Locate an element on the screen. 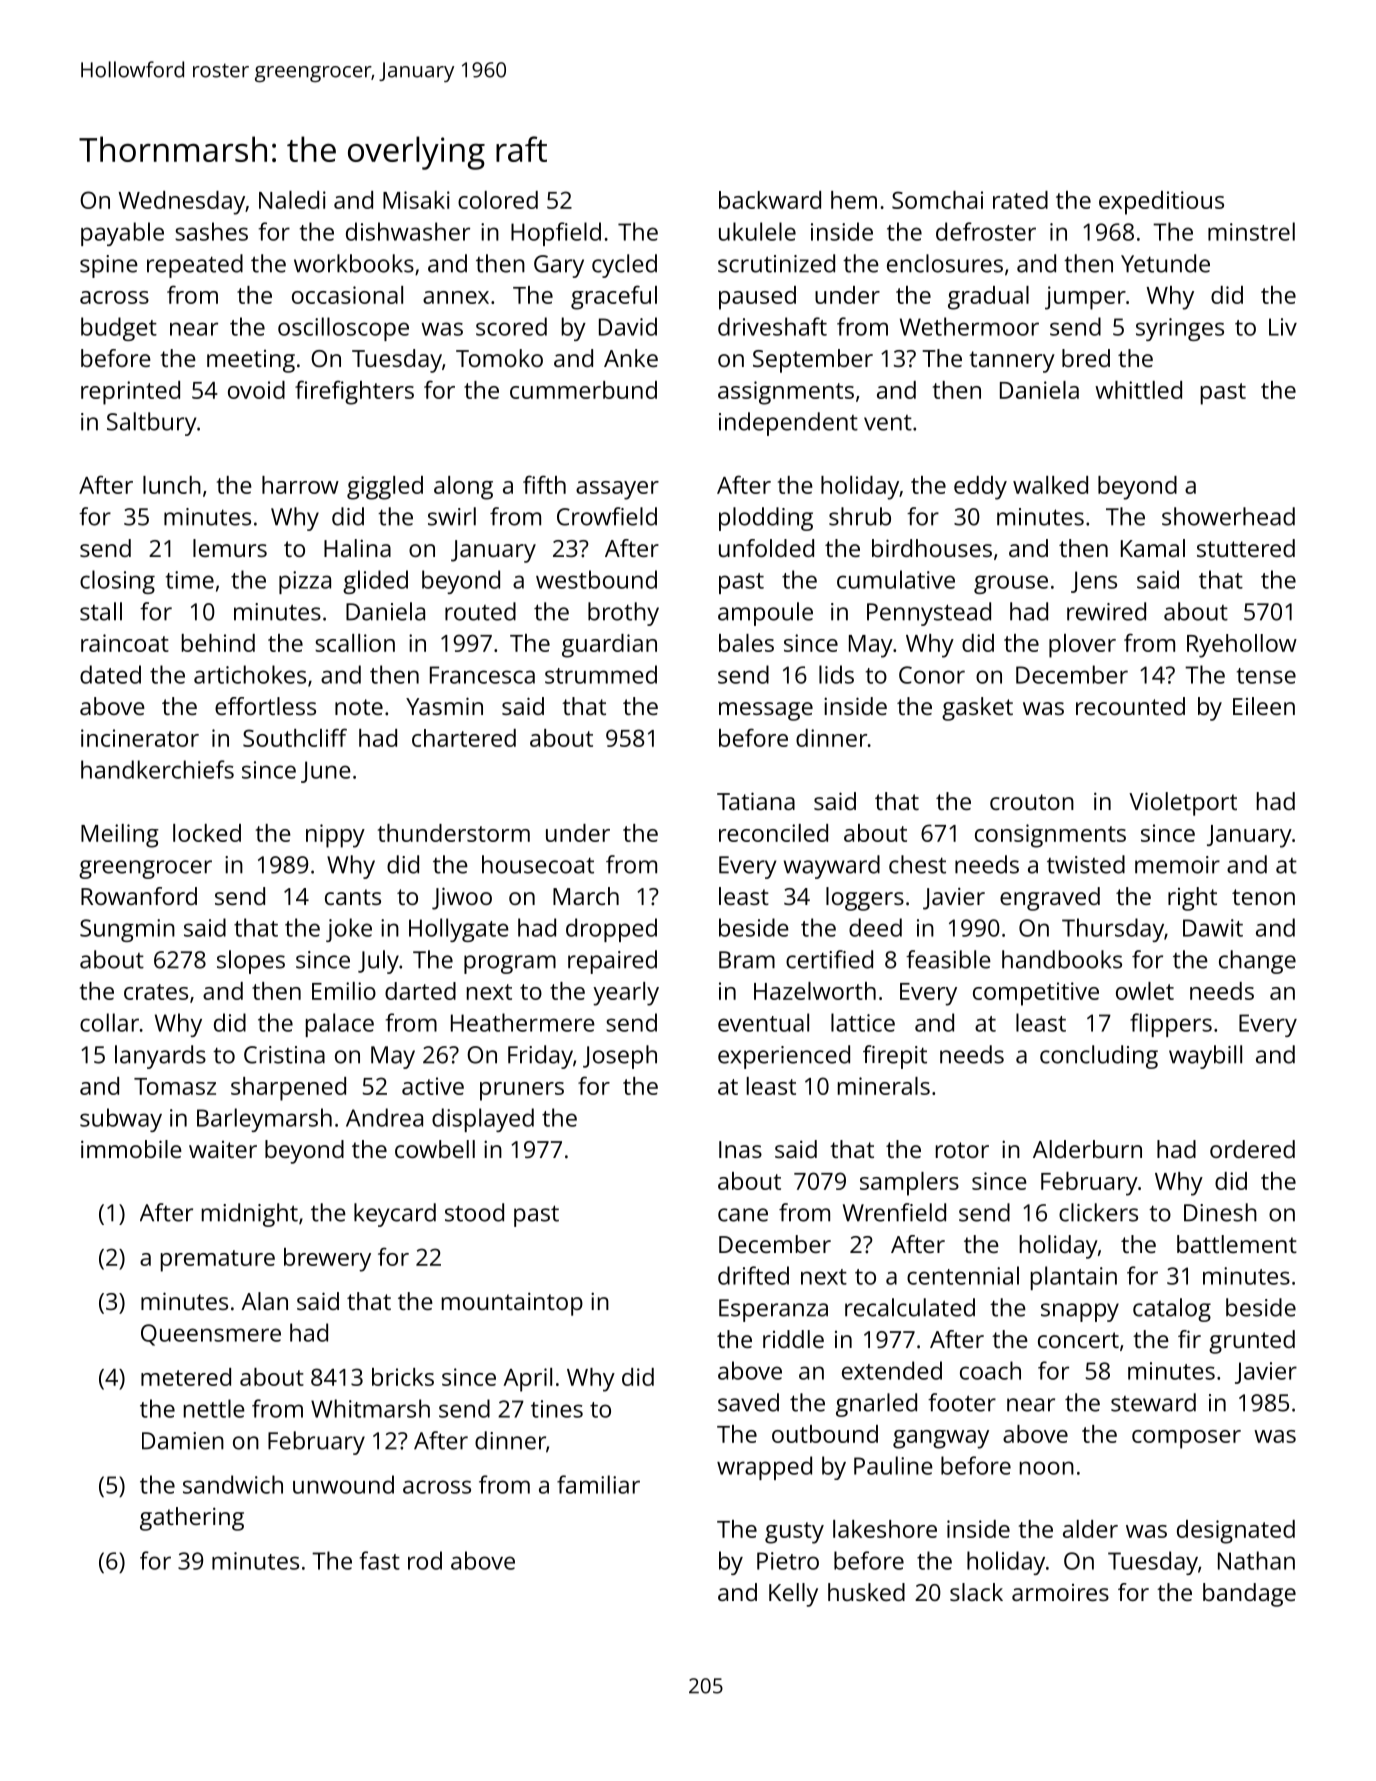 The height and width of the screenshot is (1781, 1376). westbound is located at coordinates (596, 579).
